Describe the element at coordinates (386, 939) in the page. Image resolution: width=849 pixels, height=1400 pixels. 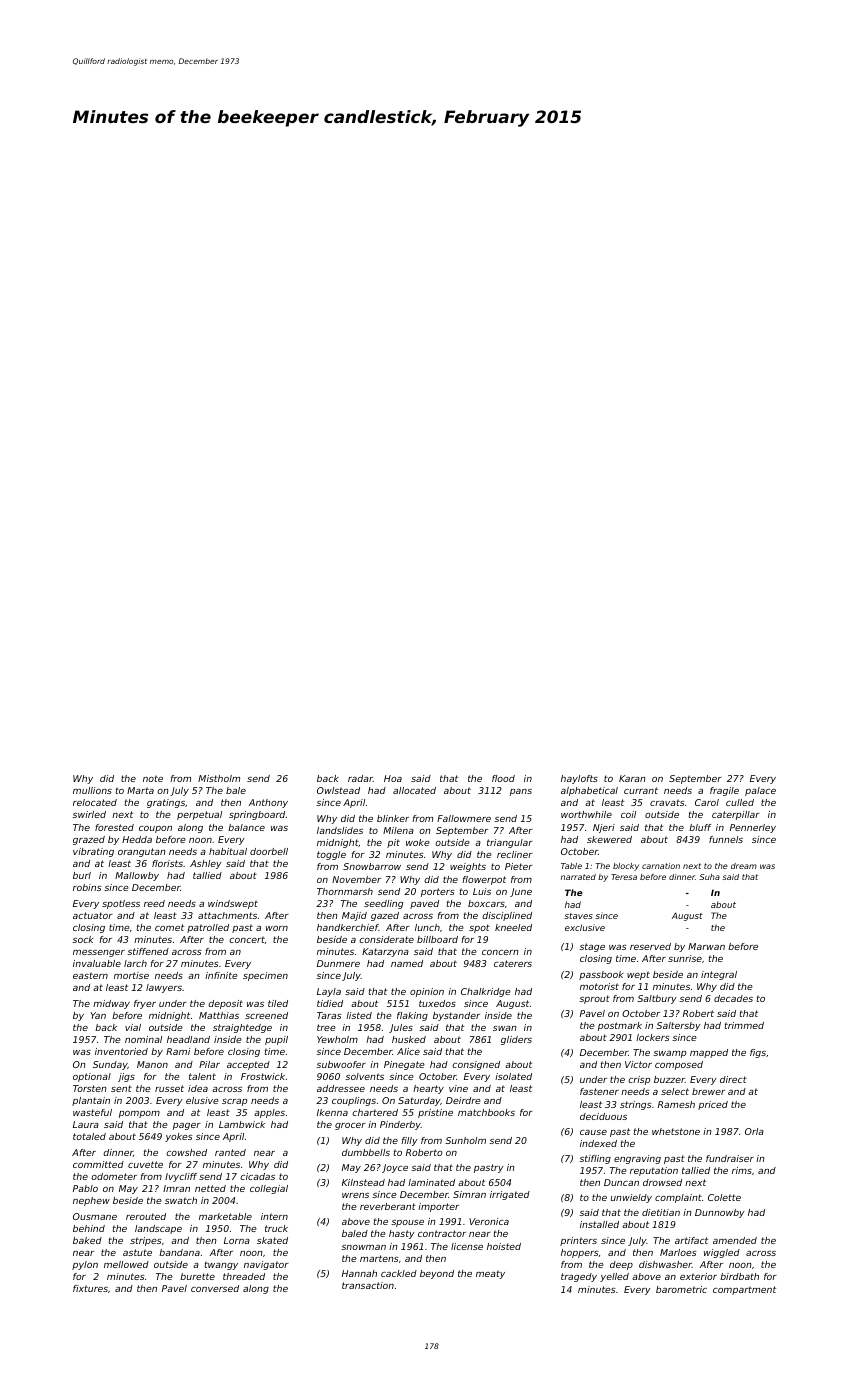
I see `considerate` at that location.
